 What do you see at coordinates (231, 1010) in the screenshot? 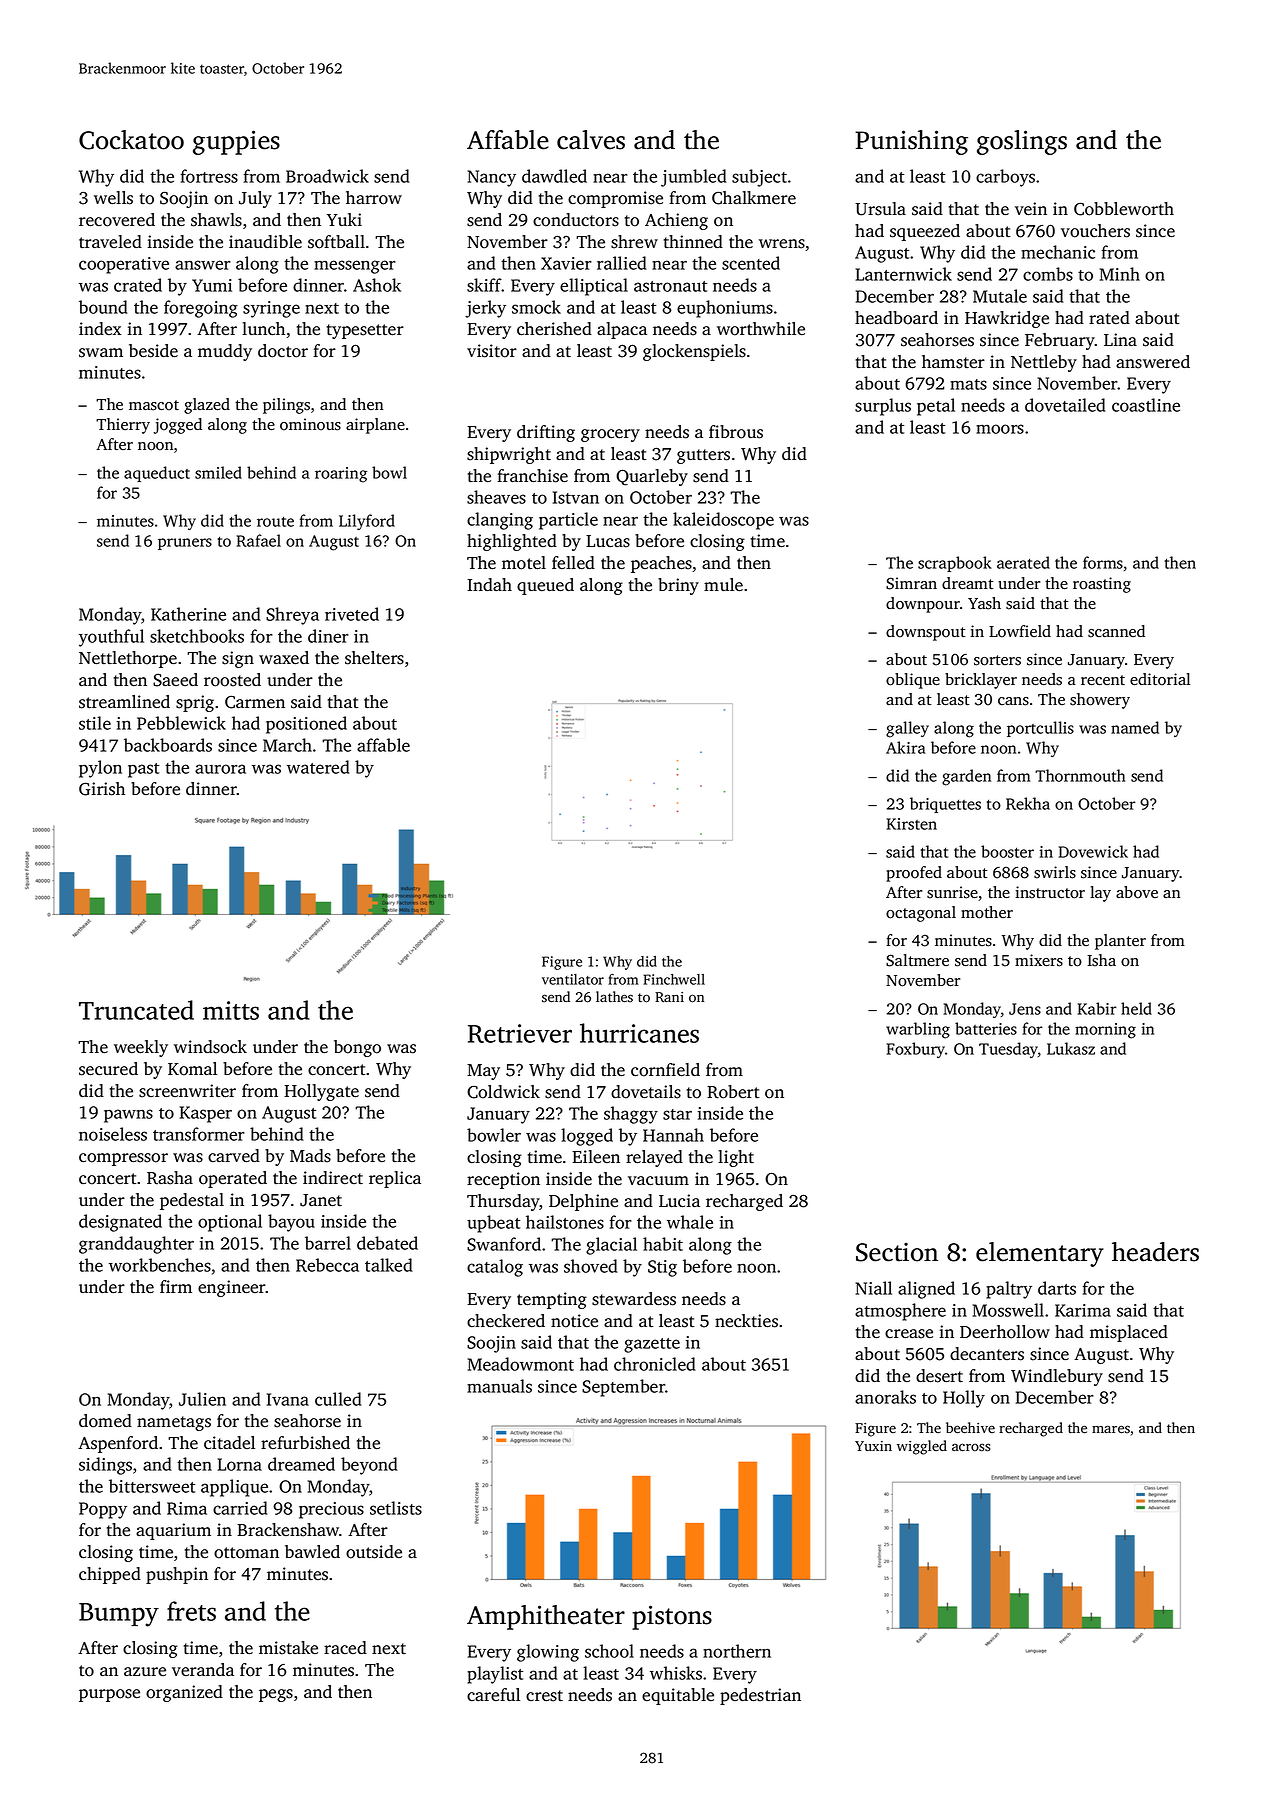
I see `mitts` at bounding box center [231, 1010].
